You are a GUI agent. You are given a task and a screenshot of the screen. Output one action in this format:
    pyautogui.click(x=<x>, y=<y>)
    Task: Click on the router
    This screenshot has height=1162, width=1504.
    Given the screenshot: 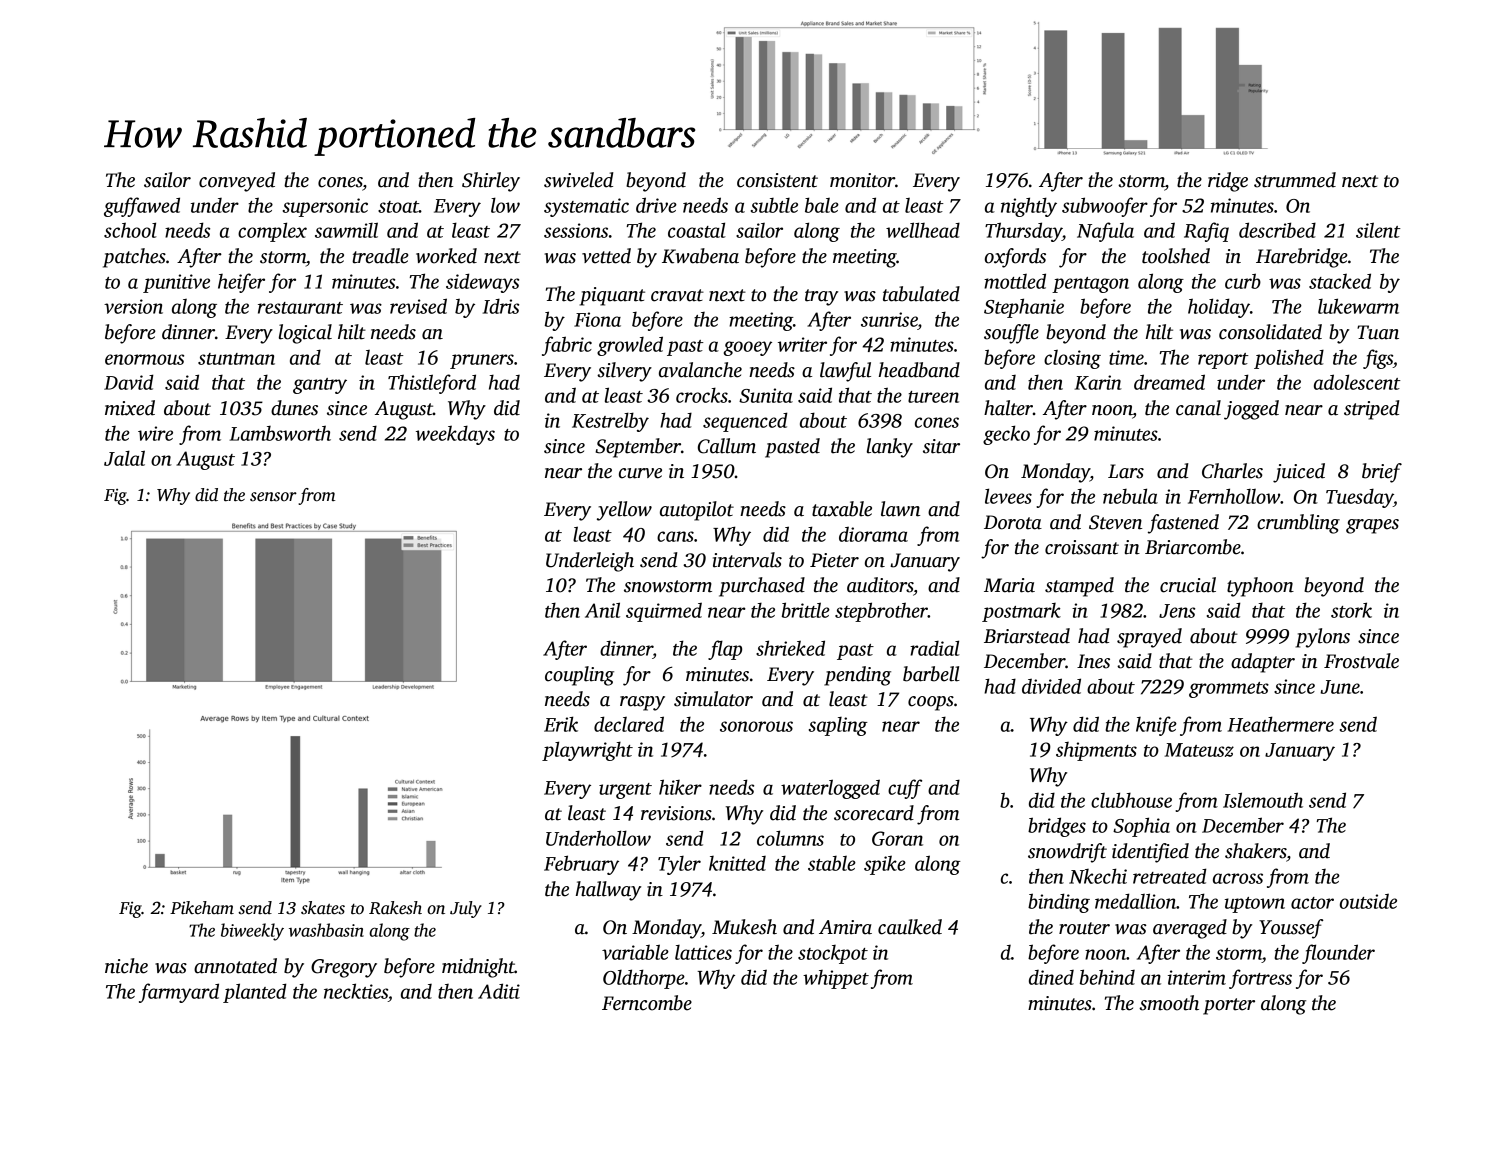 What is the action you would take?
    pyautogui.click(x=1084, y=928)
